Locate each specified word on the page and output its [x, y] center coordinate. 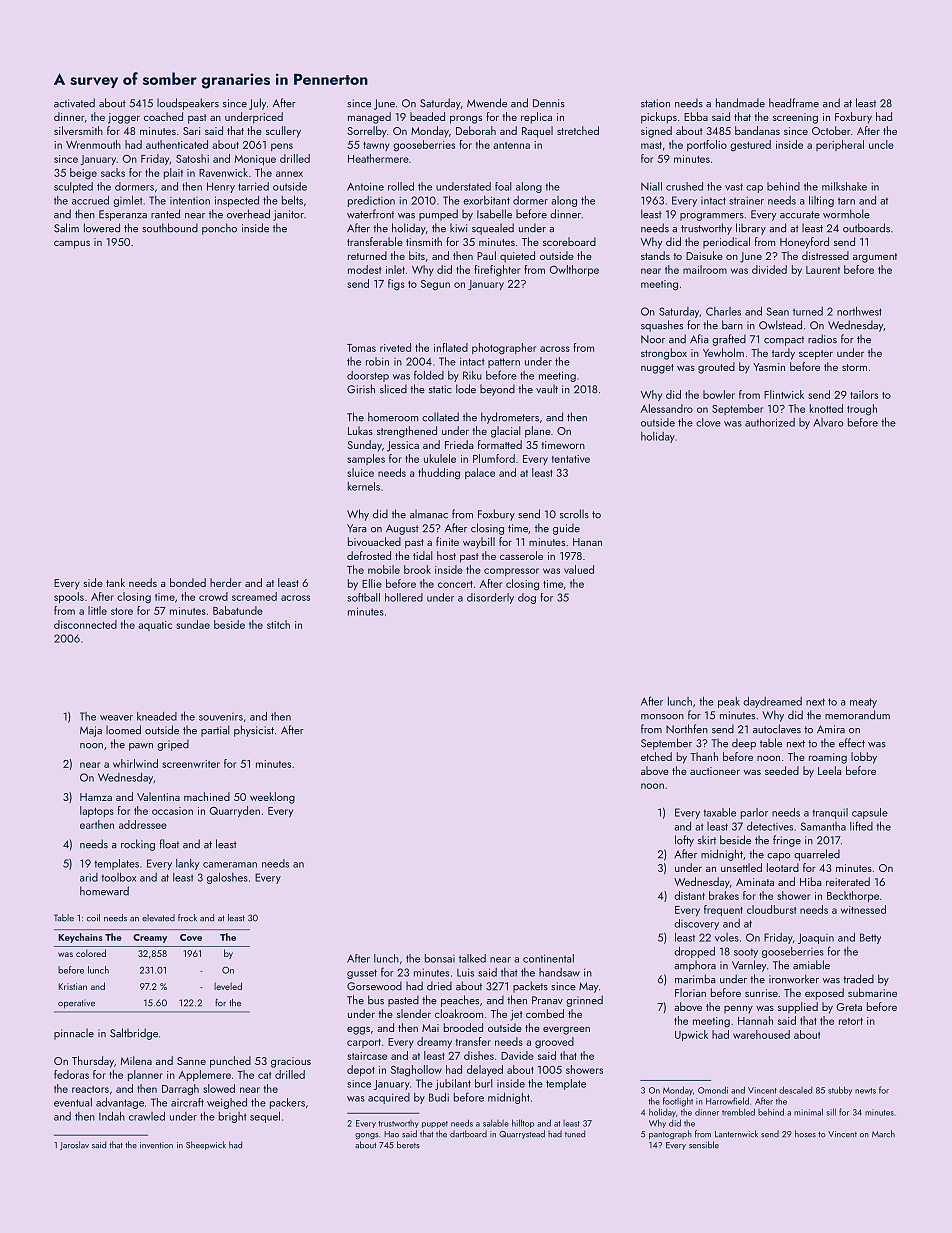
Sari [191, 131]
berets [408, 1145]
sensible [704, 1145]
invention [156, 1145]
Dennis [549, 103]
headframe [794, 103]
